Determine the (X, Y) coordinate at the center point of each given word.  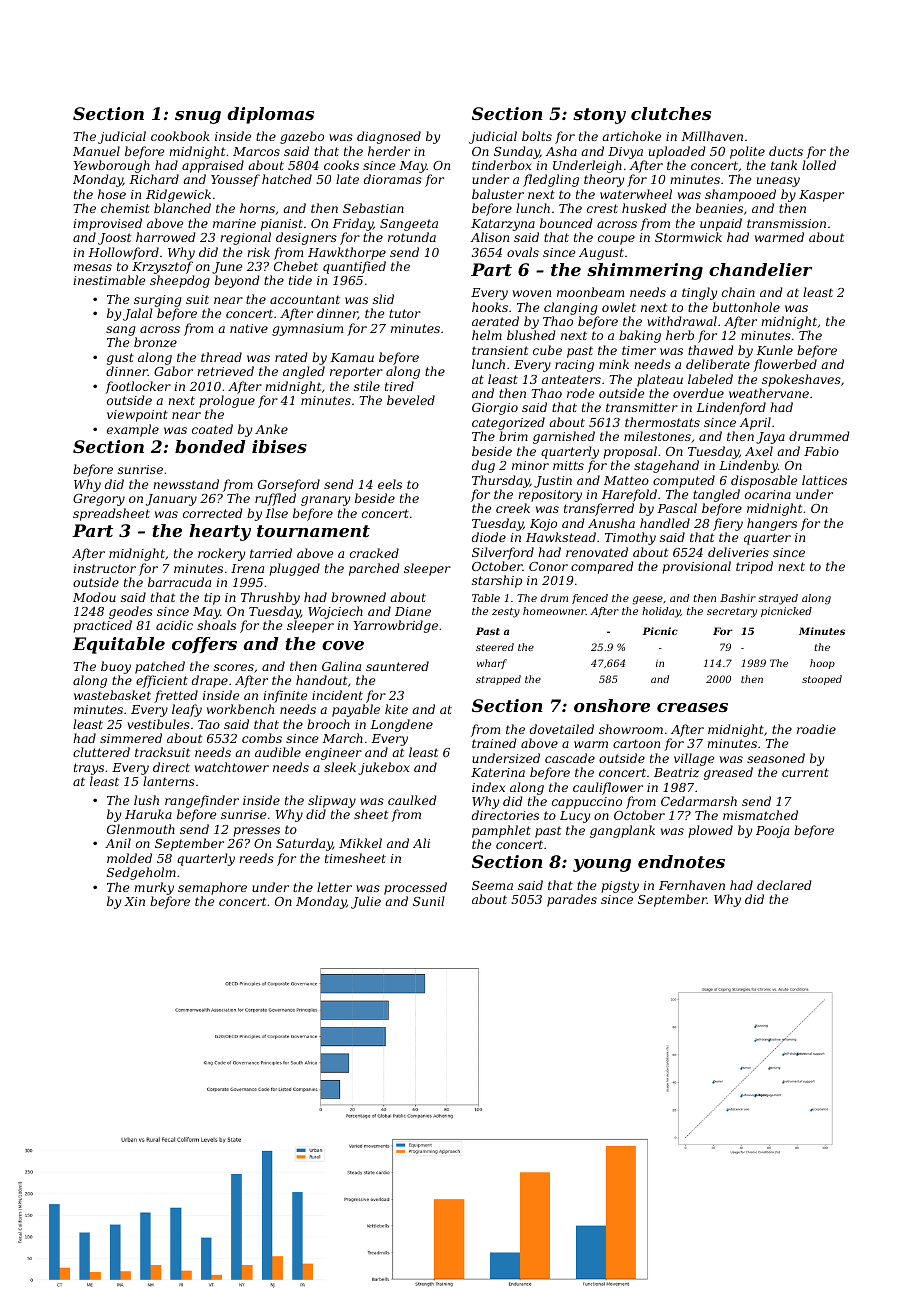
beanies (719, 208)
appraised (213, 166)
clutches (671, 113)
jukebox (384, 768)
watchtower (232, 767)
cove (343, 645)
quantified (354, 267)
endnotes (681, 861)
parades (572, 900)
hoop (822, 664)
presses (256, 832)
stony (599, 116)
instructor (104, 568)
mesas (93, 267)
